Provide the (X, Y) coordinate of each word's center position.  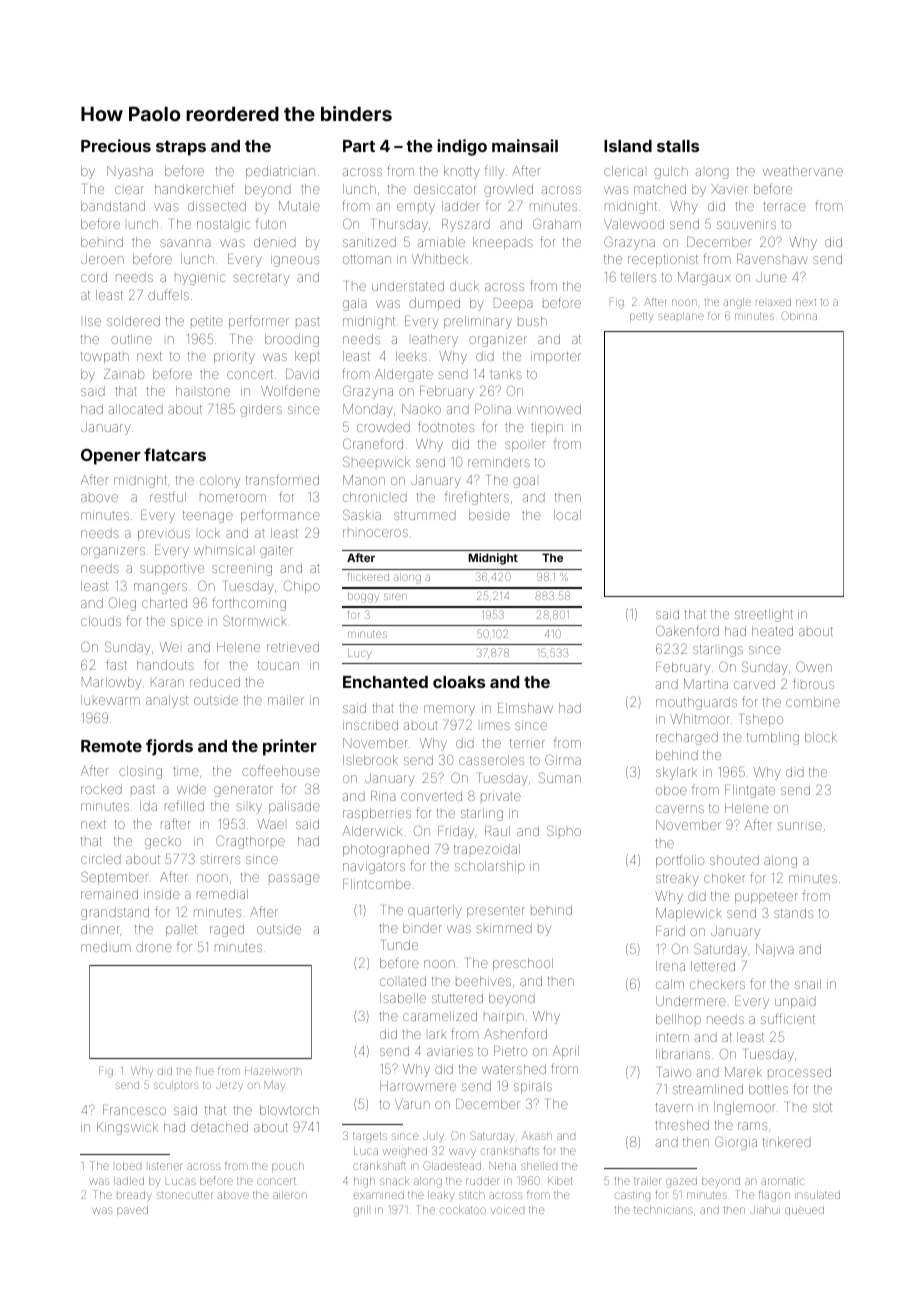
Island (628, 146)
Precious (116, 145)
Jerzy (229, 1085)
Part (359, 146)
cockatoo (463, 1210)
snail (808, 984)
